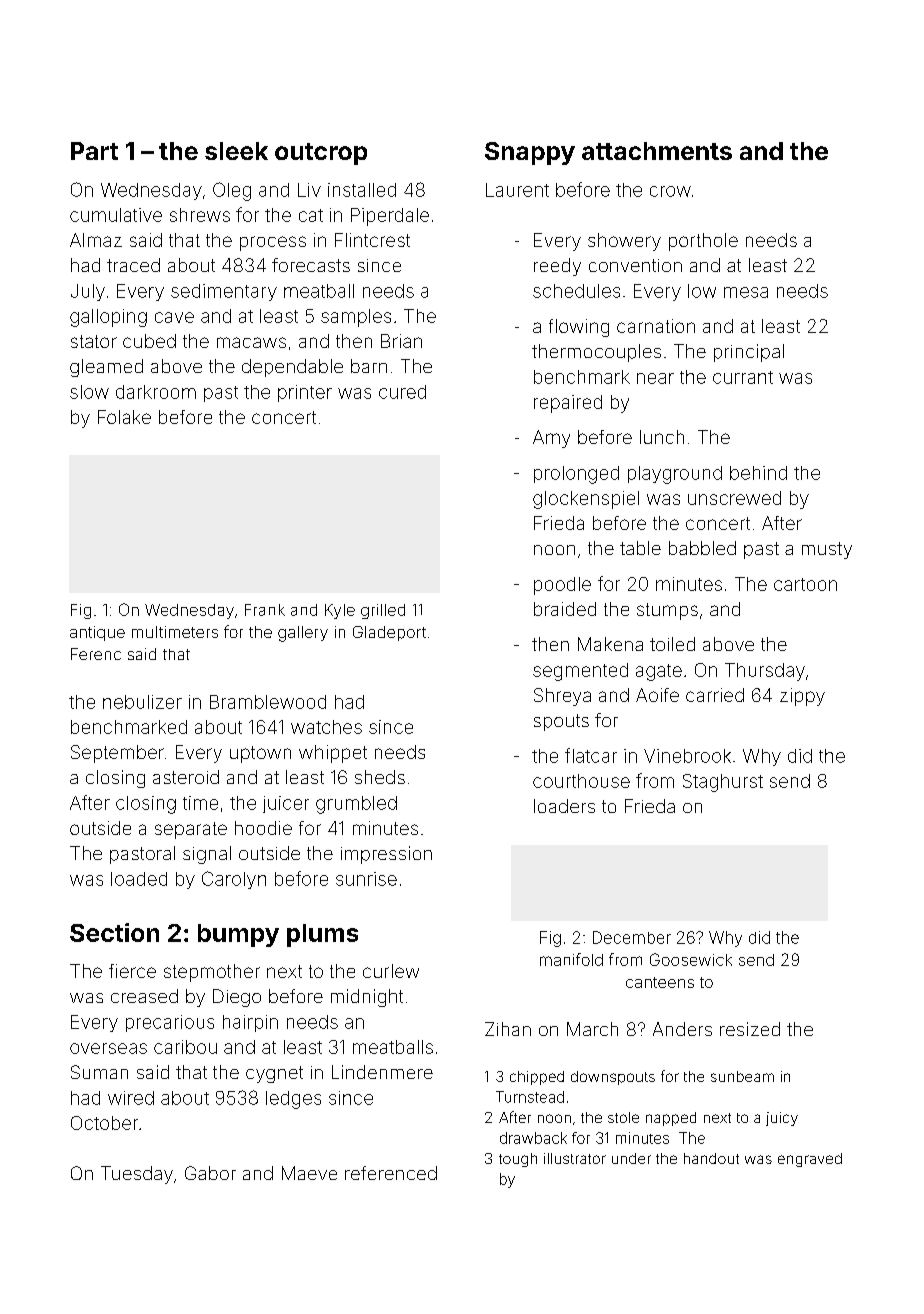  What do you see at coordinates (656, 326) in the screenshot?
I see `carnation` at bounding box center [656, 326].
